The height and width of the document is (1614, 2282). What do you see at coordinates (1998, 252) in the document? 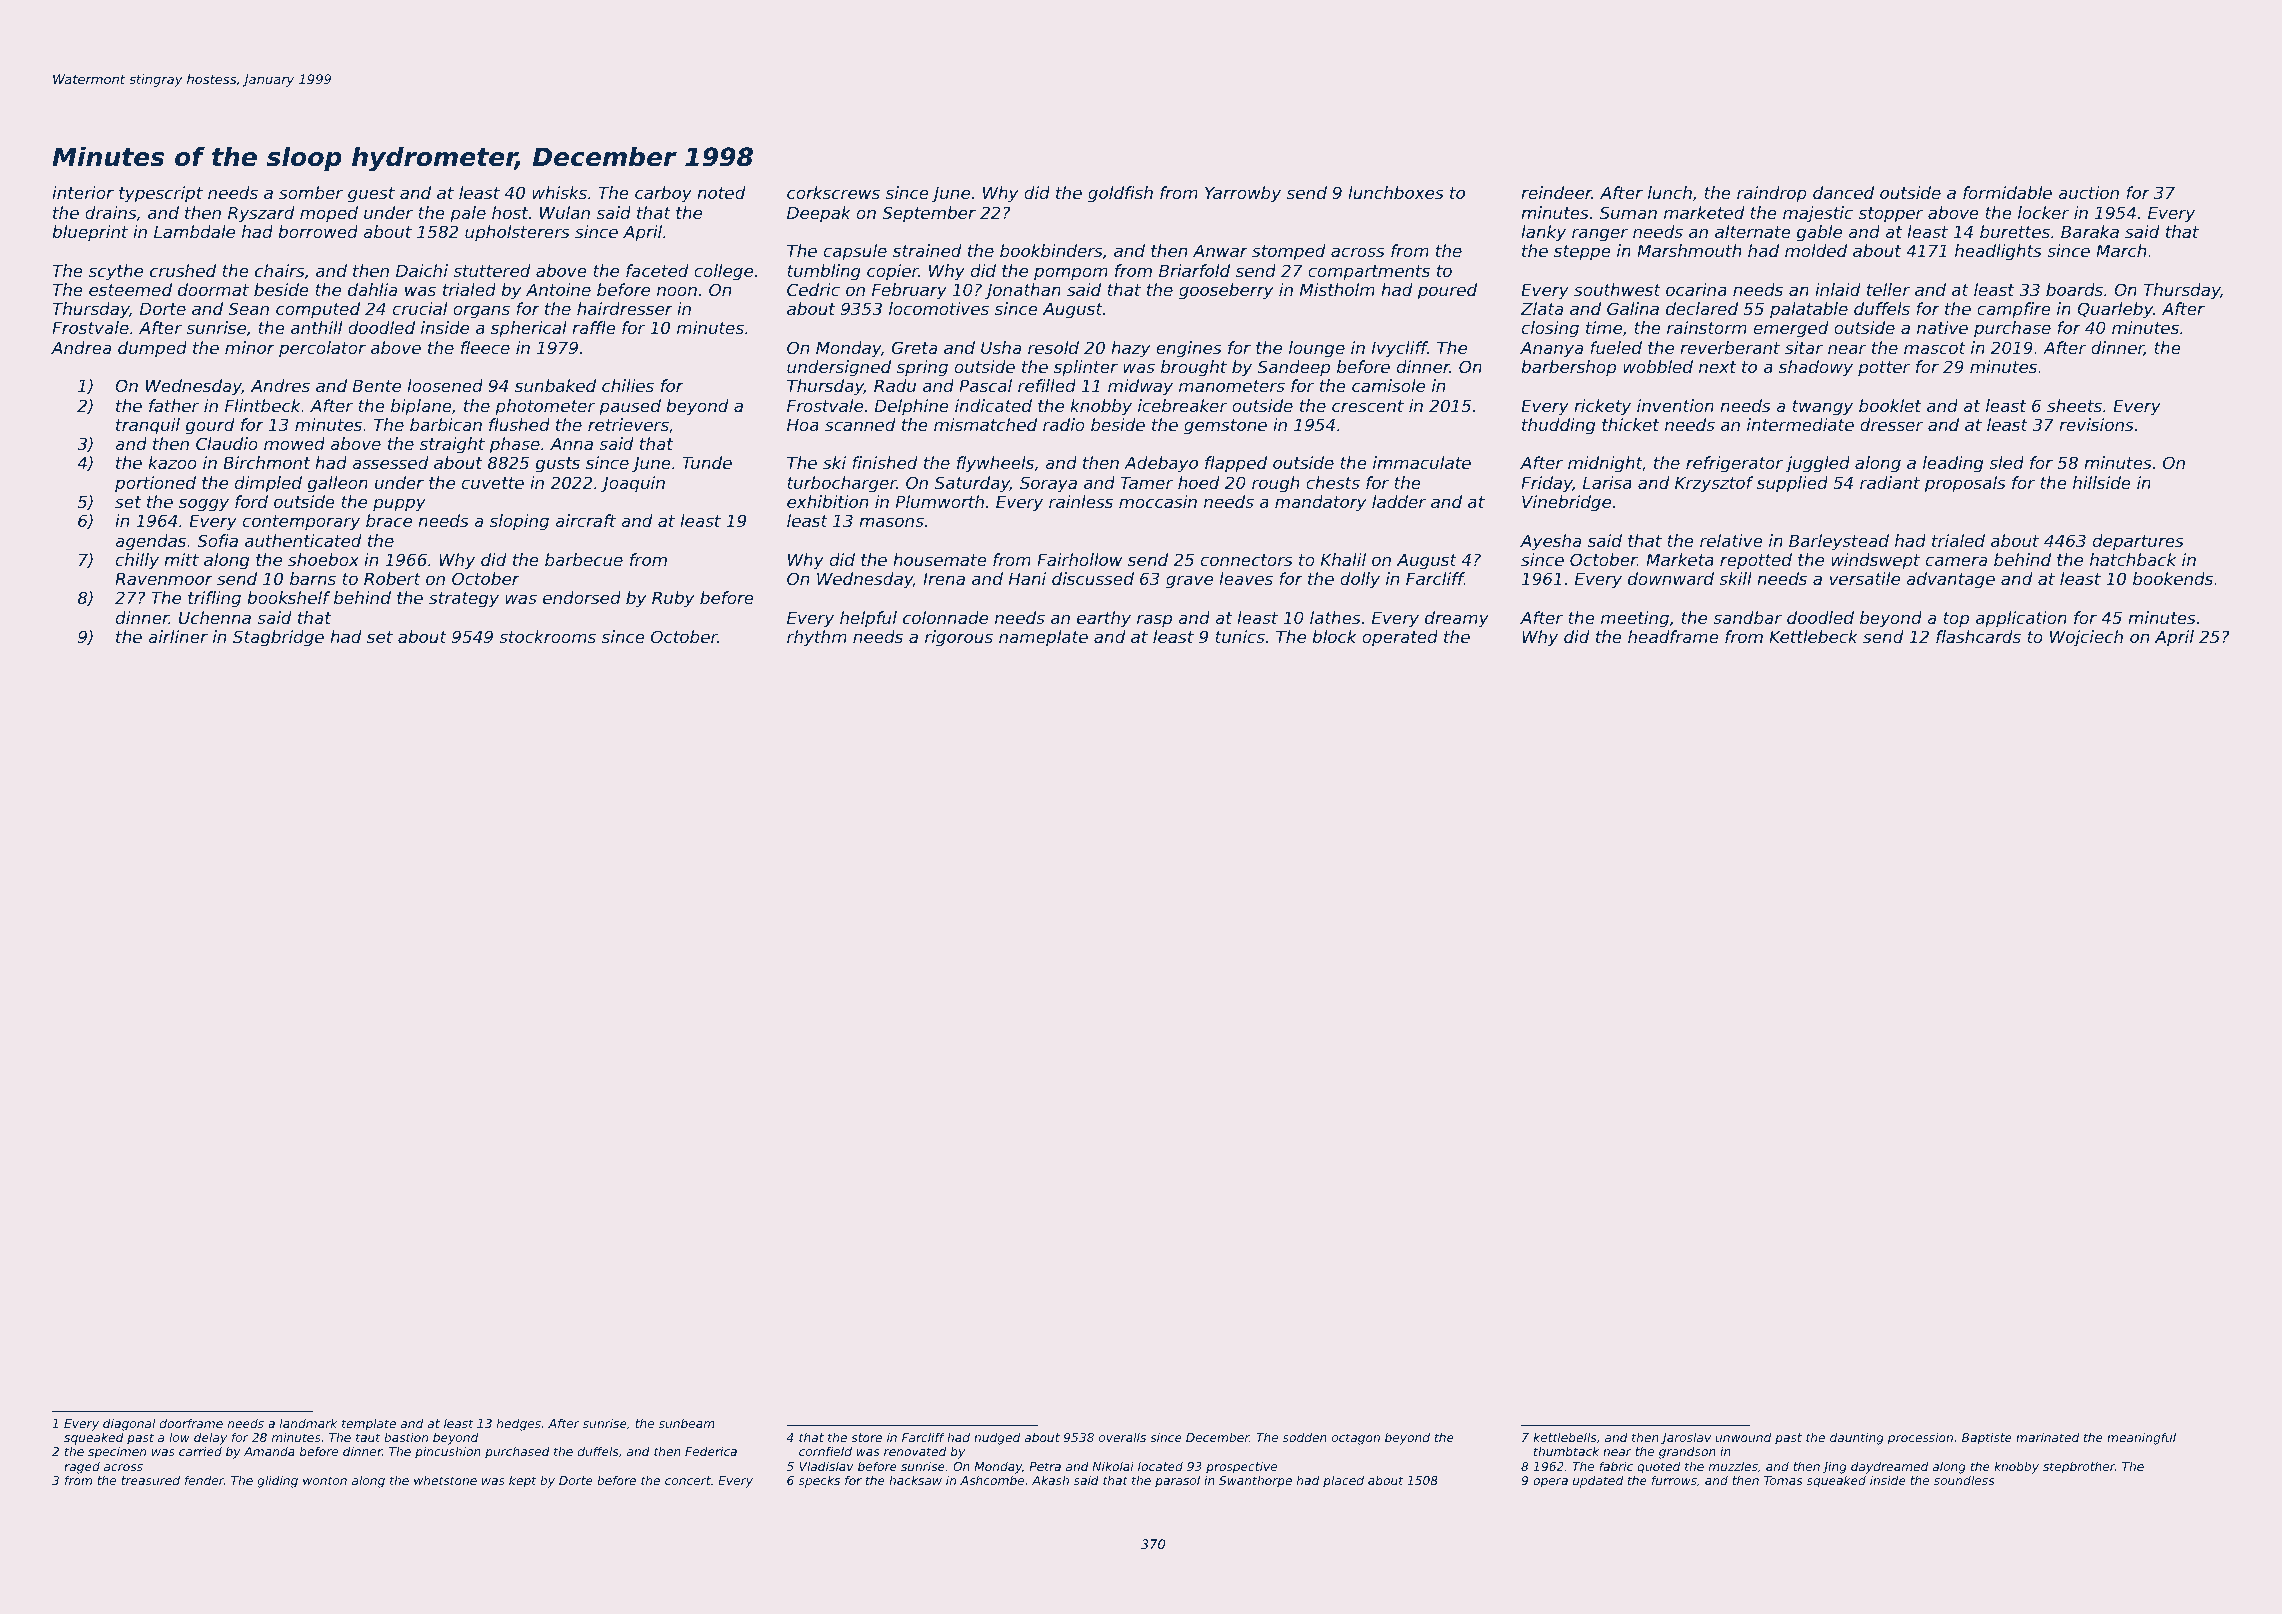
I see `headlights` at bounding box center [1998, 252].
